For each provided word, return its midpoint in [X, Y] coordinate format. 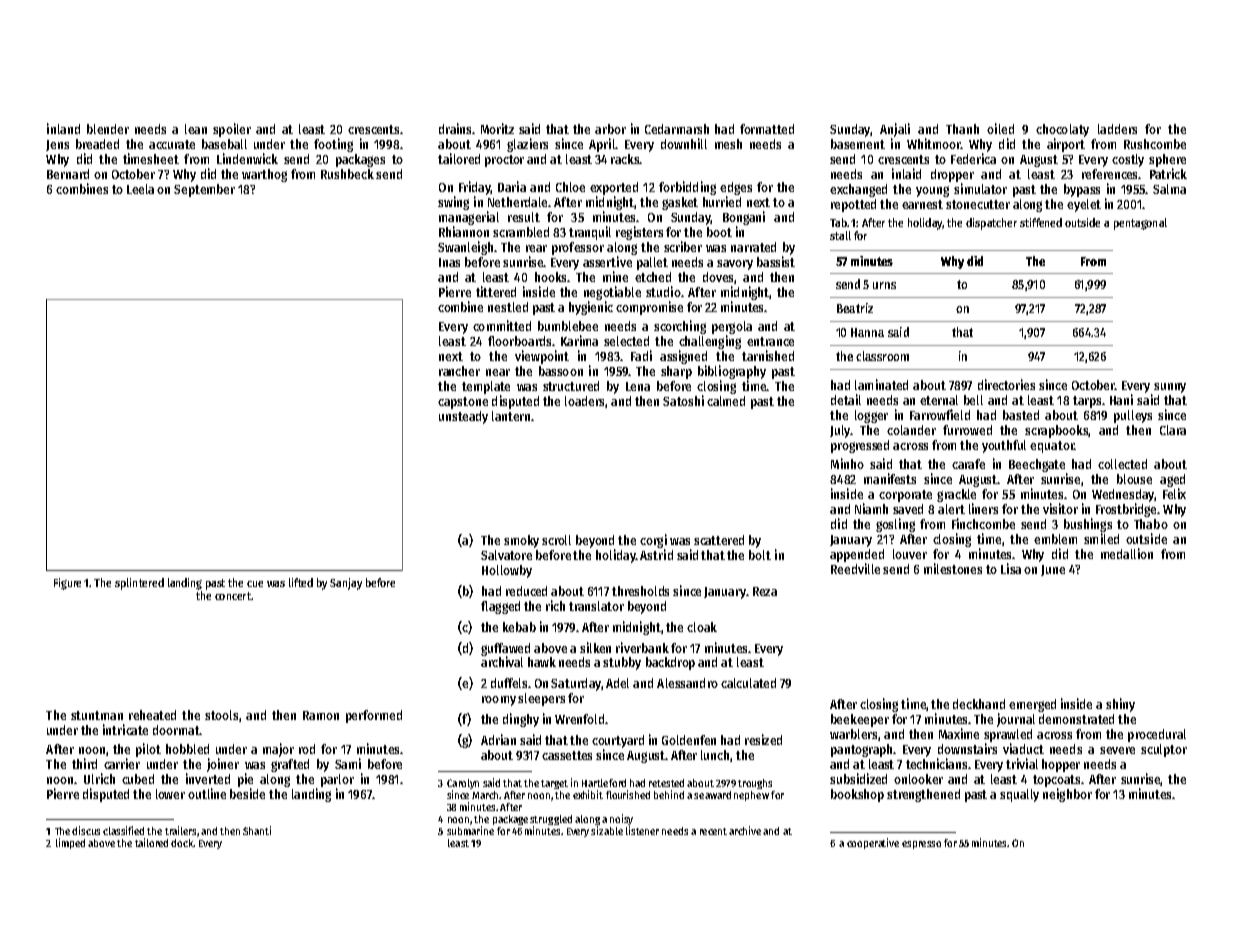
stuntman [97, 715]
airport [1066, 145]
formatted [767, 129]
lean [196, 129]
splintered [139, 584]
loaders [584, 401]
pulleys [1133, 416]
